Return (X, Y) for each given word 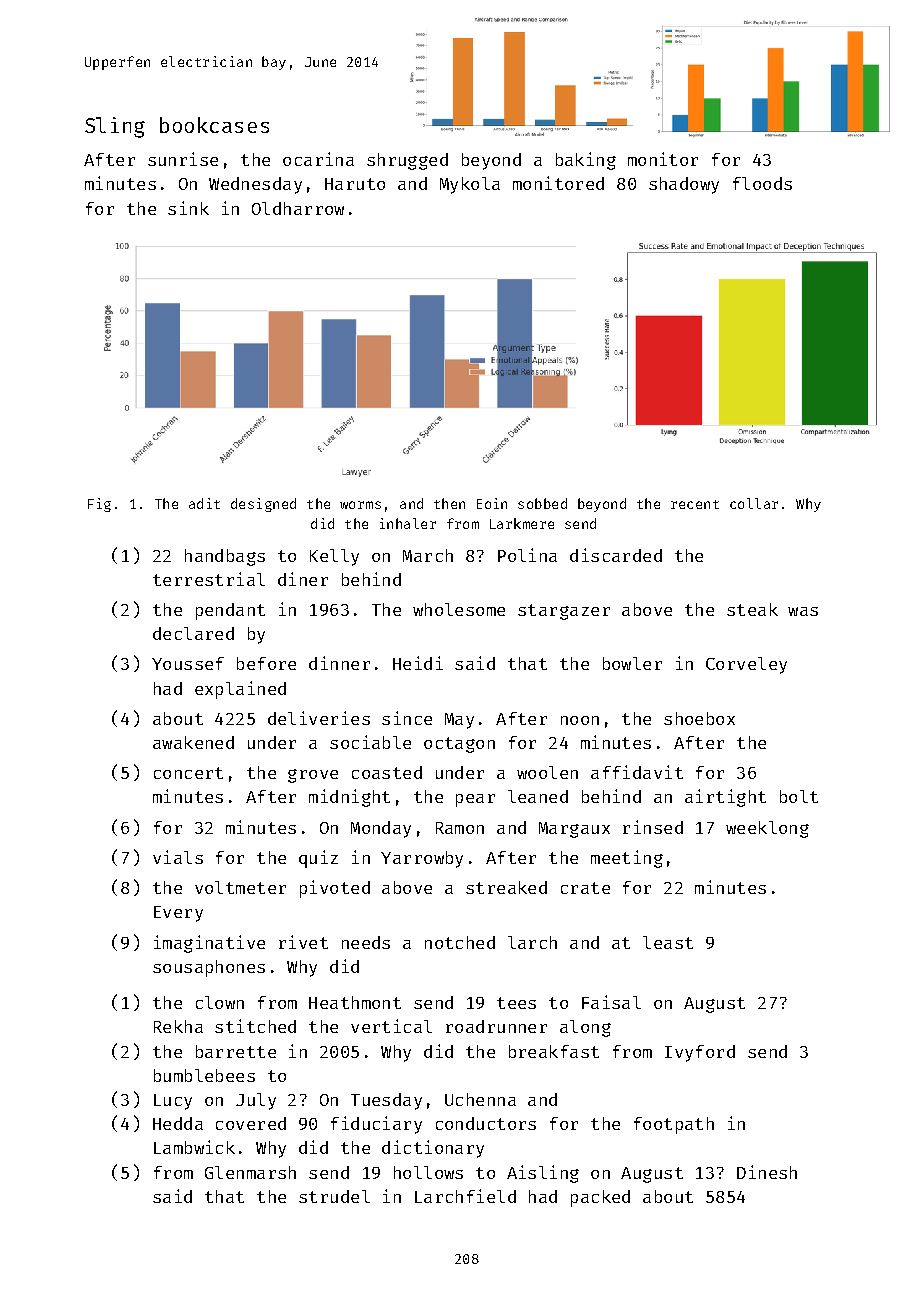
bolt (799, 796)
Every (178, 914)
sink (188, 208)
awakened (193, 742)
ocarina (318, 159)
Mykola (470, 185)
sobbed (542, 503)
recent (695, 504)
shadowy (684, 185)
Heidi (418, 663)
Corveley (746, 665)
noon (580, 720)
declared (193, 633)
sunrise (183, 159)
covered (251, 1123)
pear (475, 800)
